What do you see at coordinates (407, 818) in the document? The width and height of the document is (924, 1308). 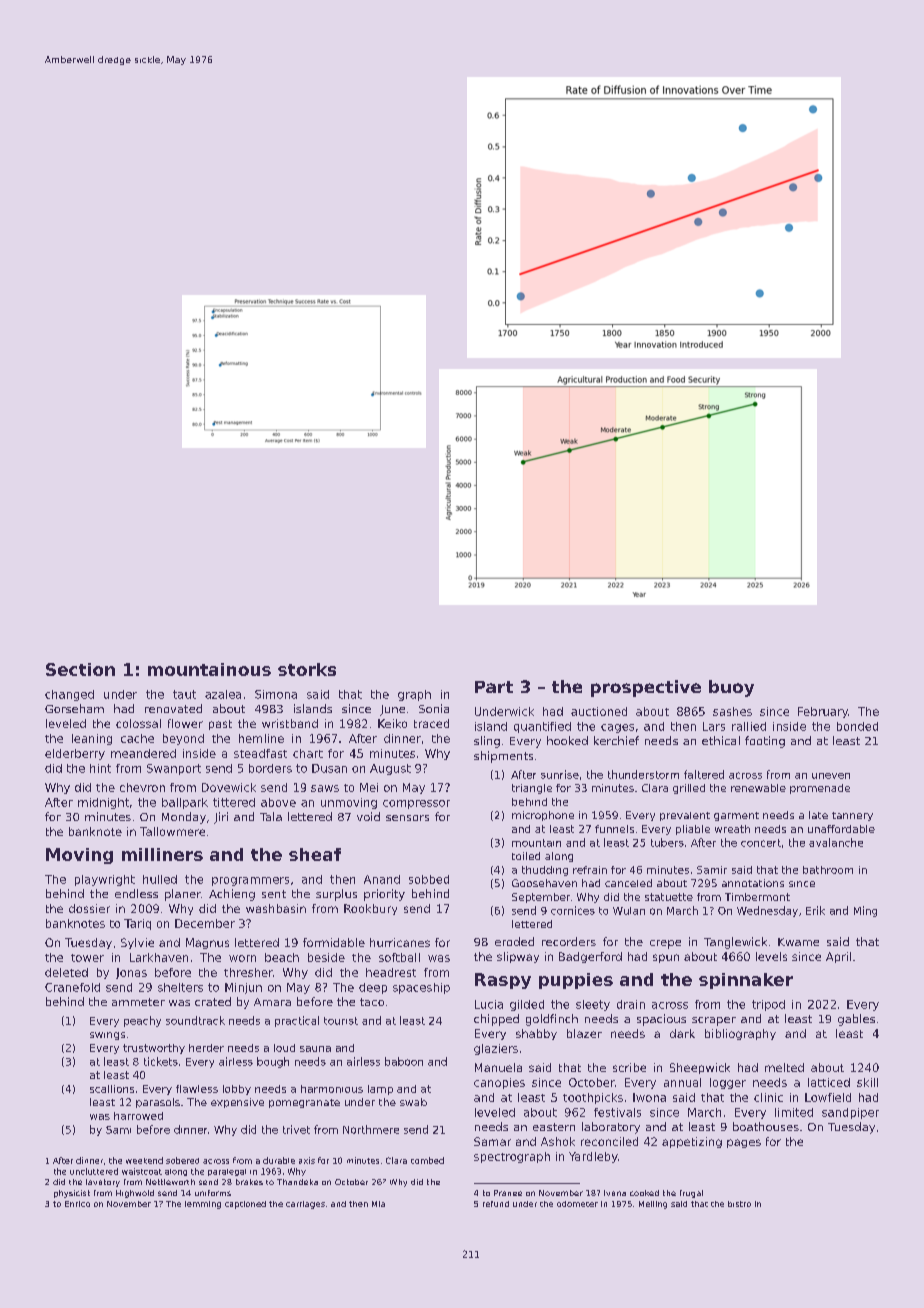 I see `sensors` at bounding box center [407, 818].
